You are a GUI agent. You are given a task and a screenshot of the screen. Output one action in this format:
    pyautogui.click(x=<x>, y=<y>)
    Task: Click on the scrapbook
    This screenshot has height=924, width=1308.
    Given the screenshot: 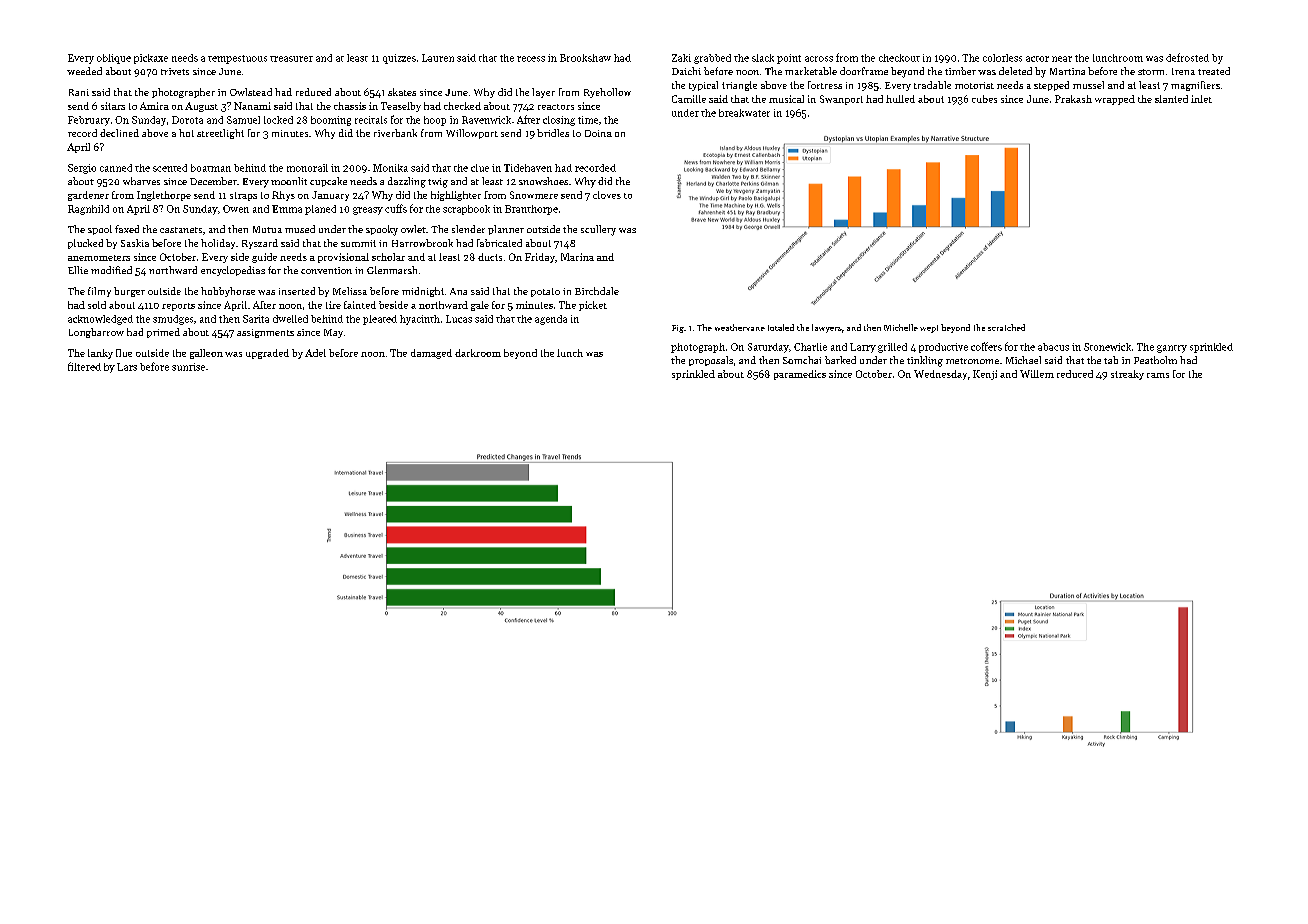 What is the action you would take?
    pyautogui.click(x=466, y=210)
